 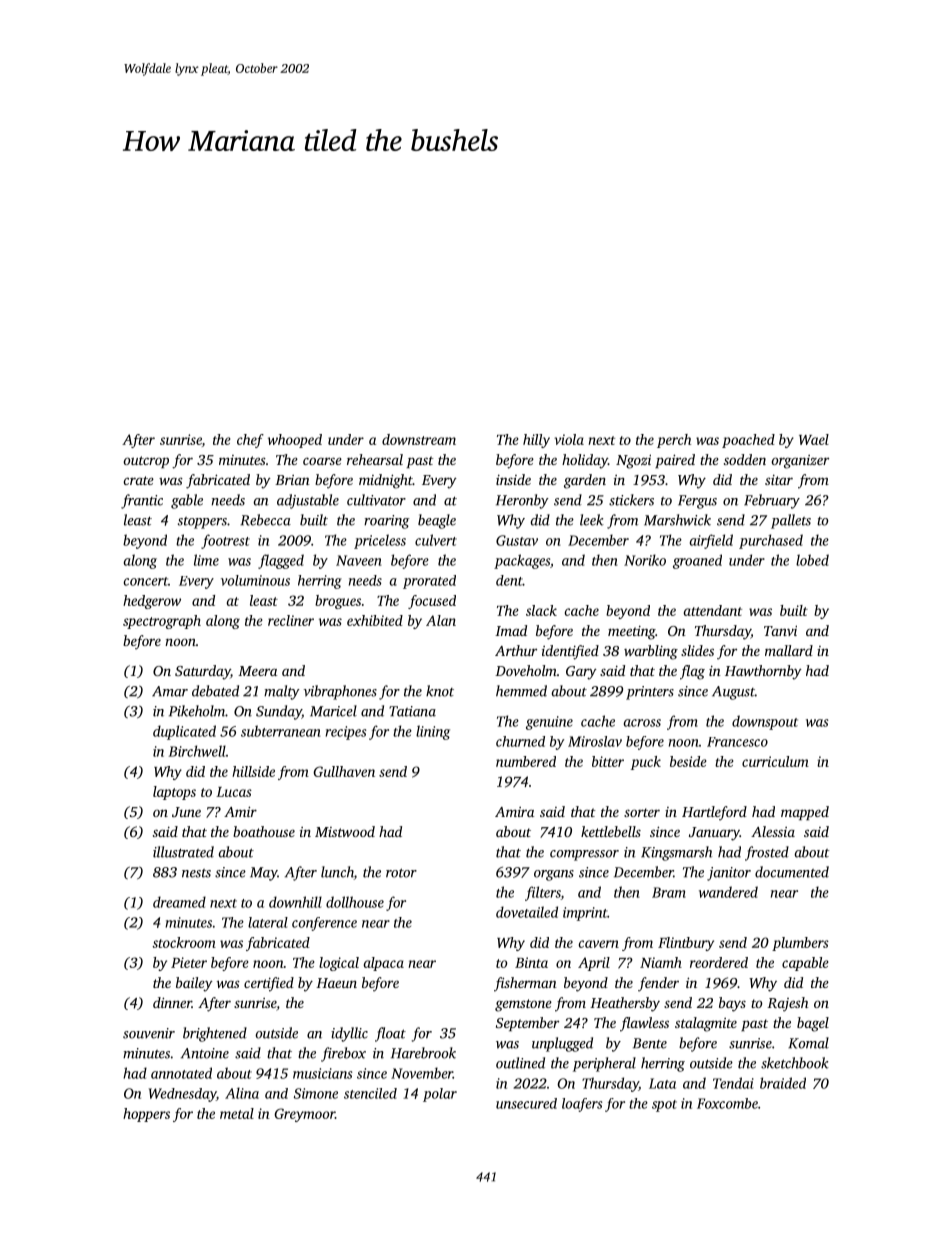 I want to click on hilly, so click(x=536, y=441).
